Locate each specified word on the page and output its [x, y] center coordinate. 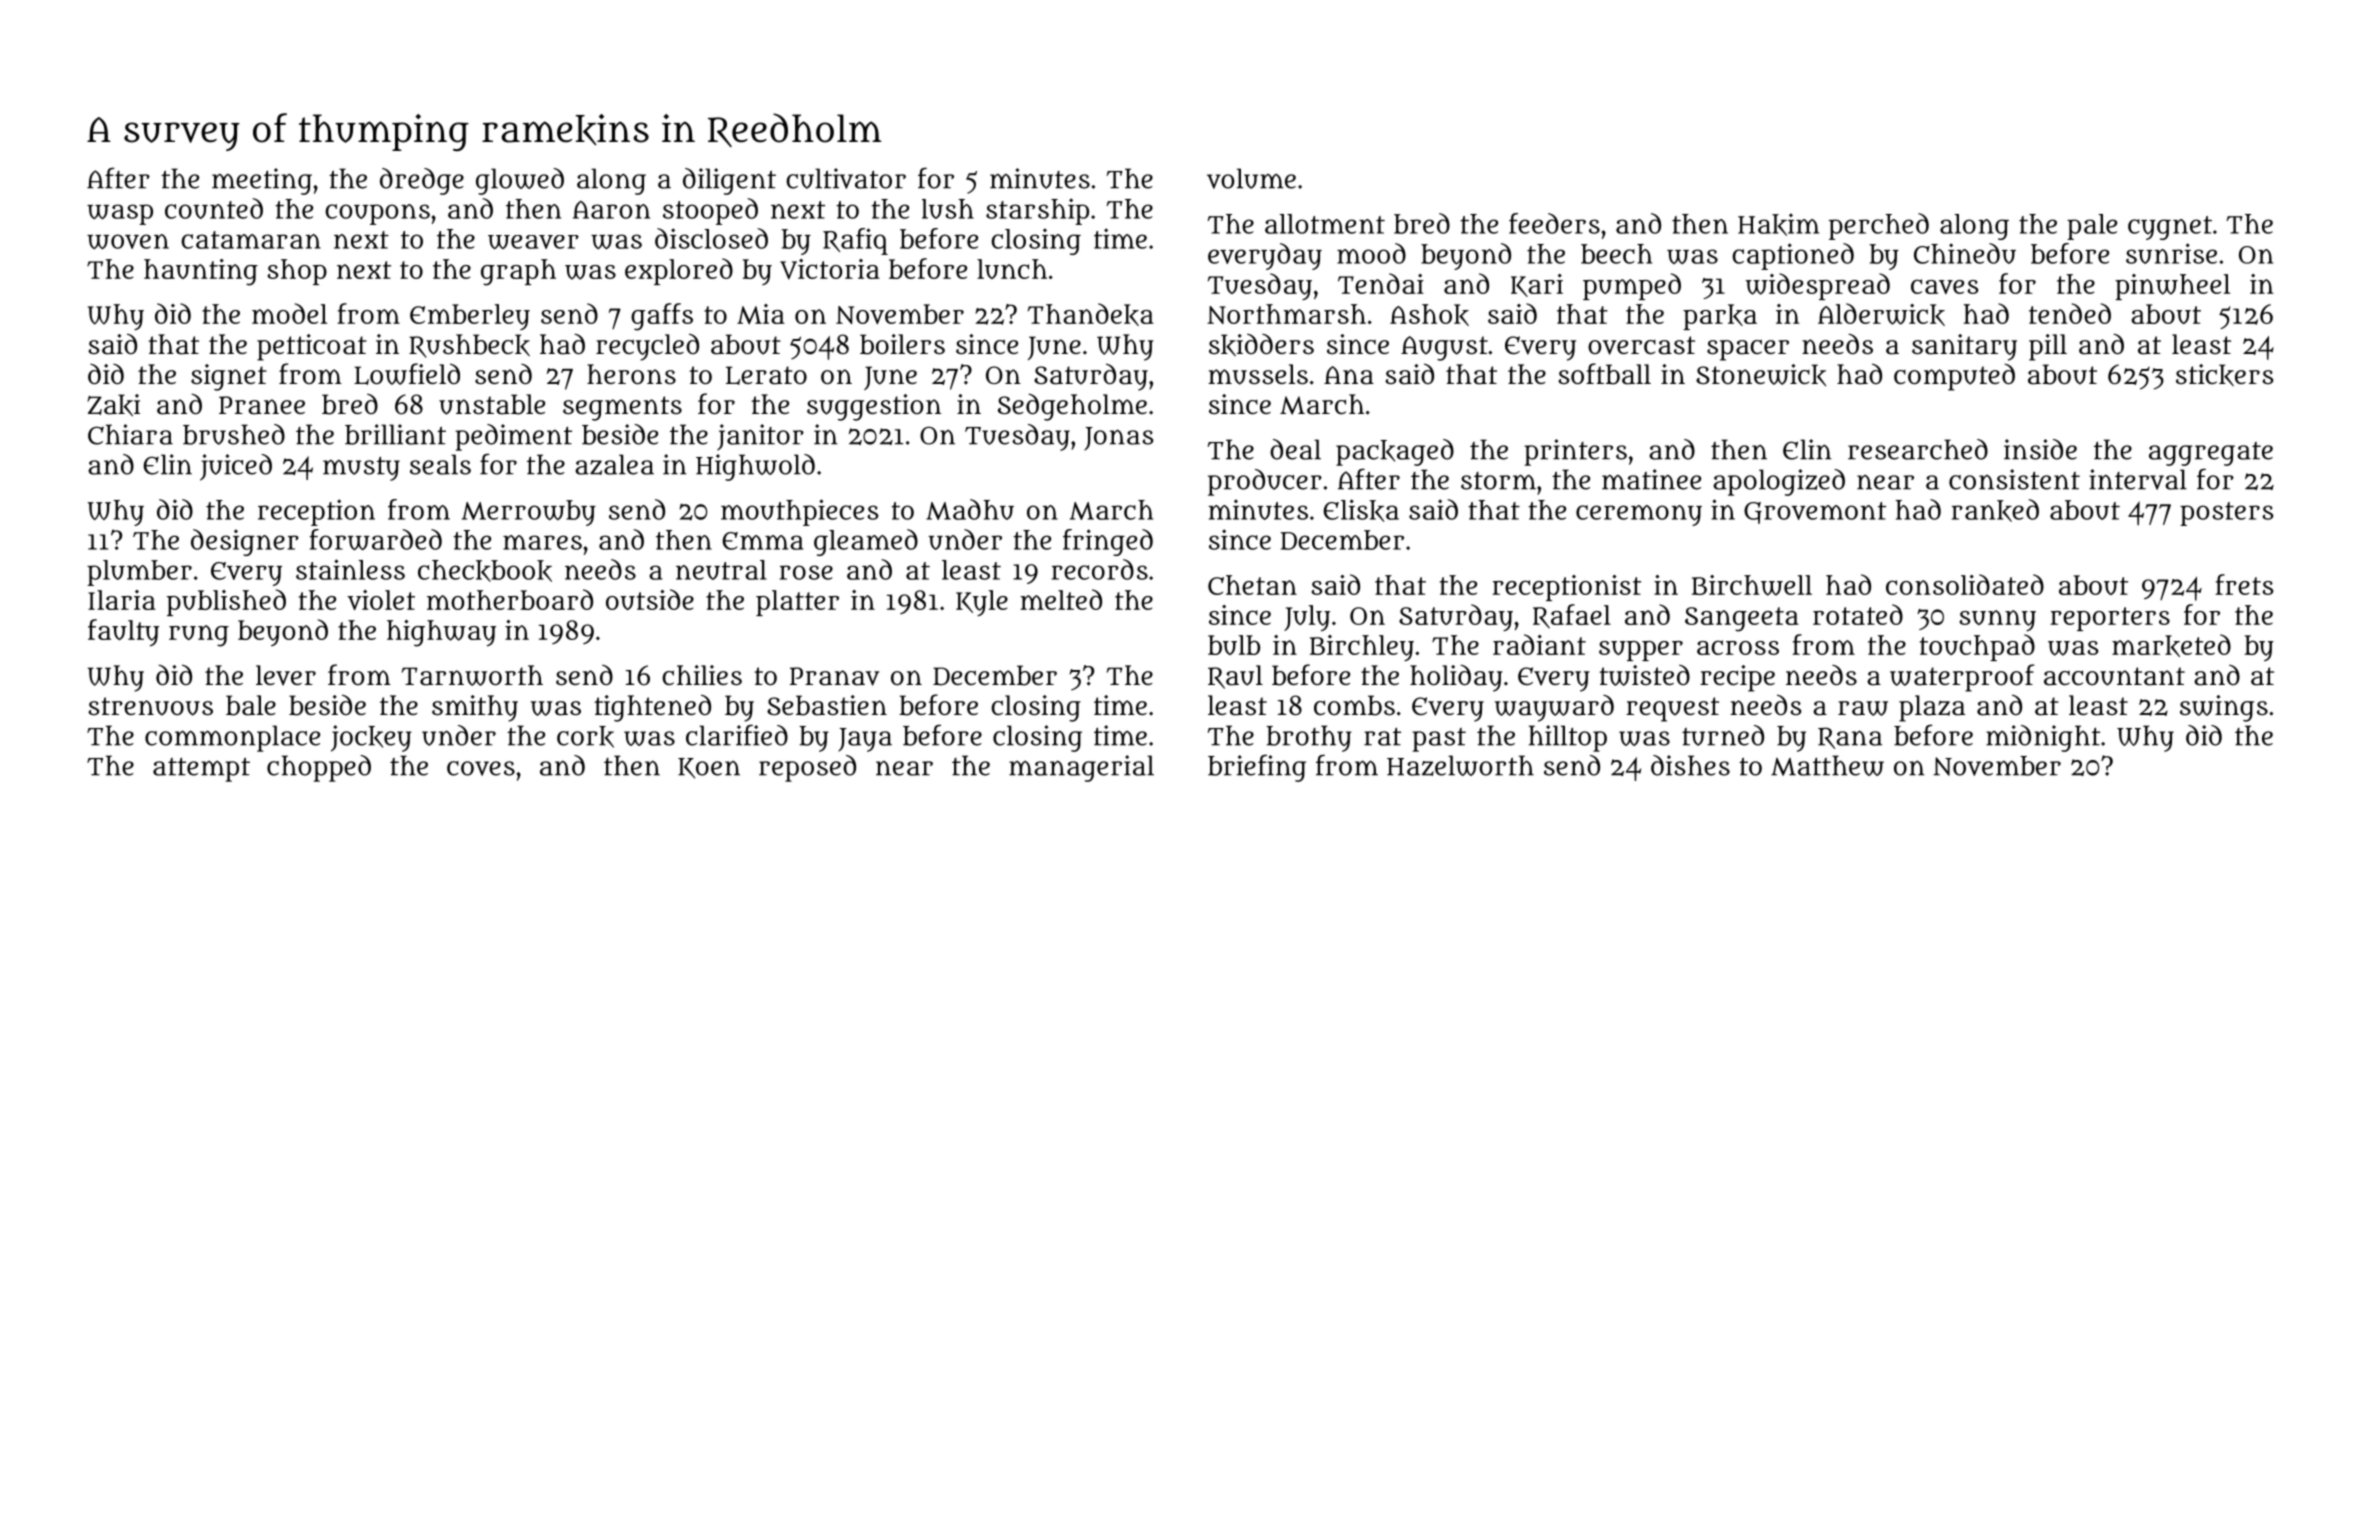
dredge [422, 181]
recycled [647, 347]
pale [2092, 227]
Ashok [1429, 315]
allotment [1325, 224]
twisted [1644, 675]
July [1307, 618]
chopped [319, 768]
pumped [1632, 286]
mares [542, 542]
